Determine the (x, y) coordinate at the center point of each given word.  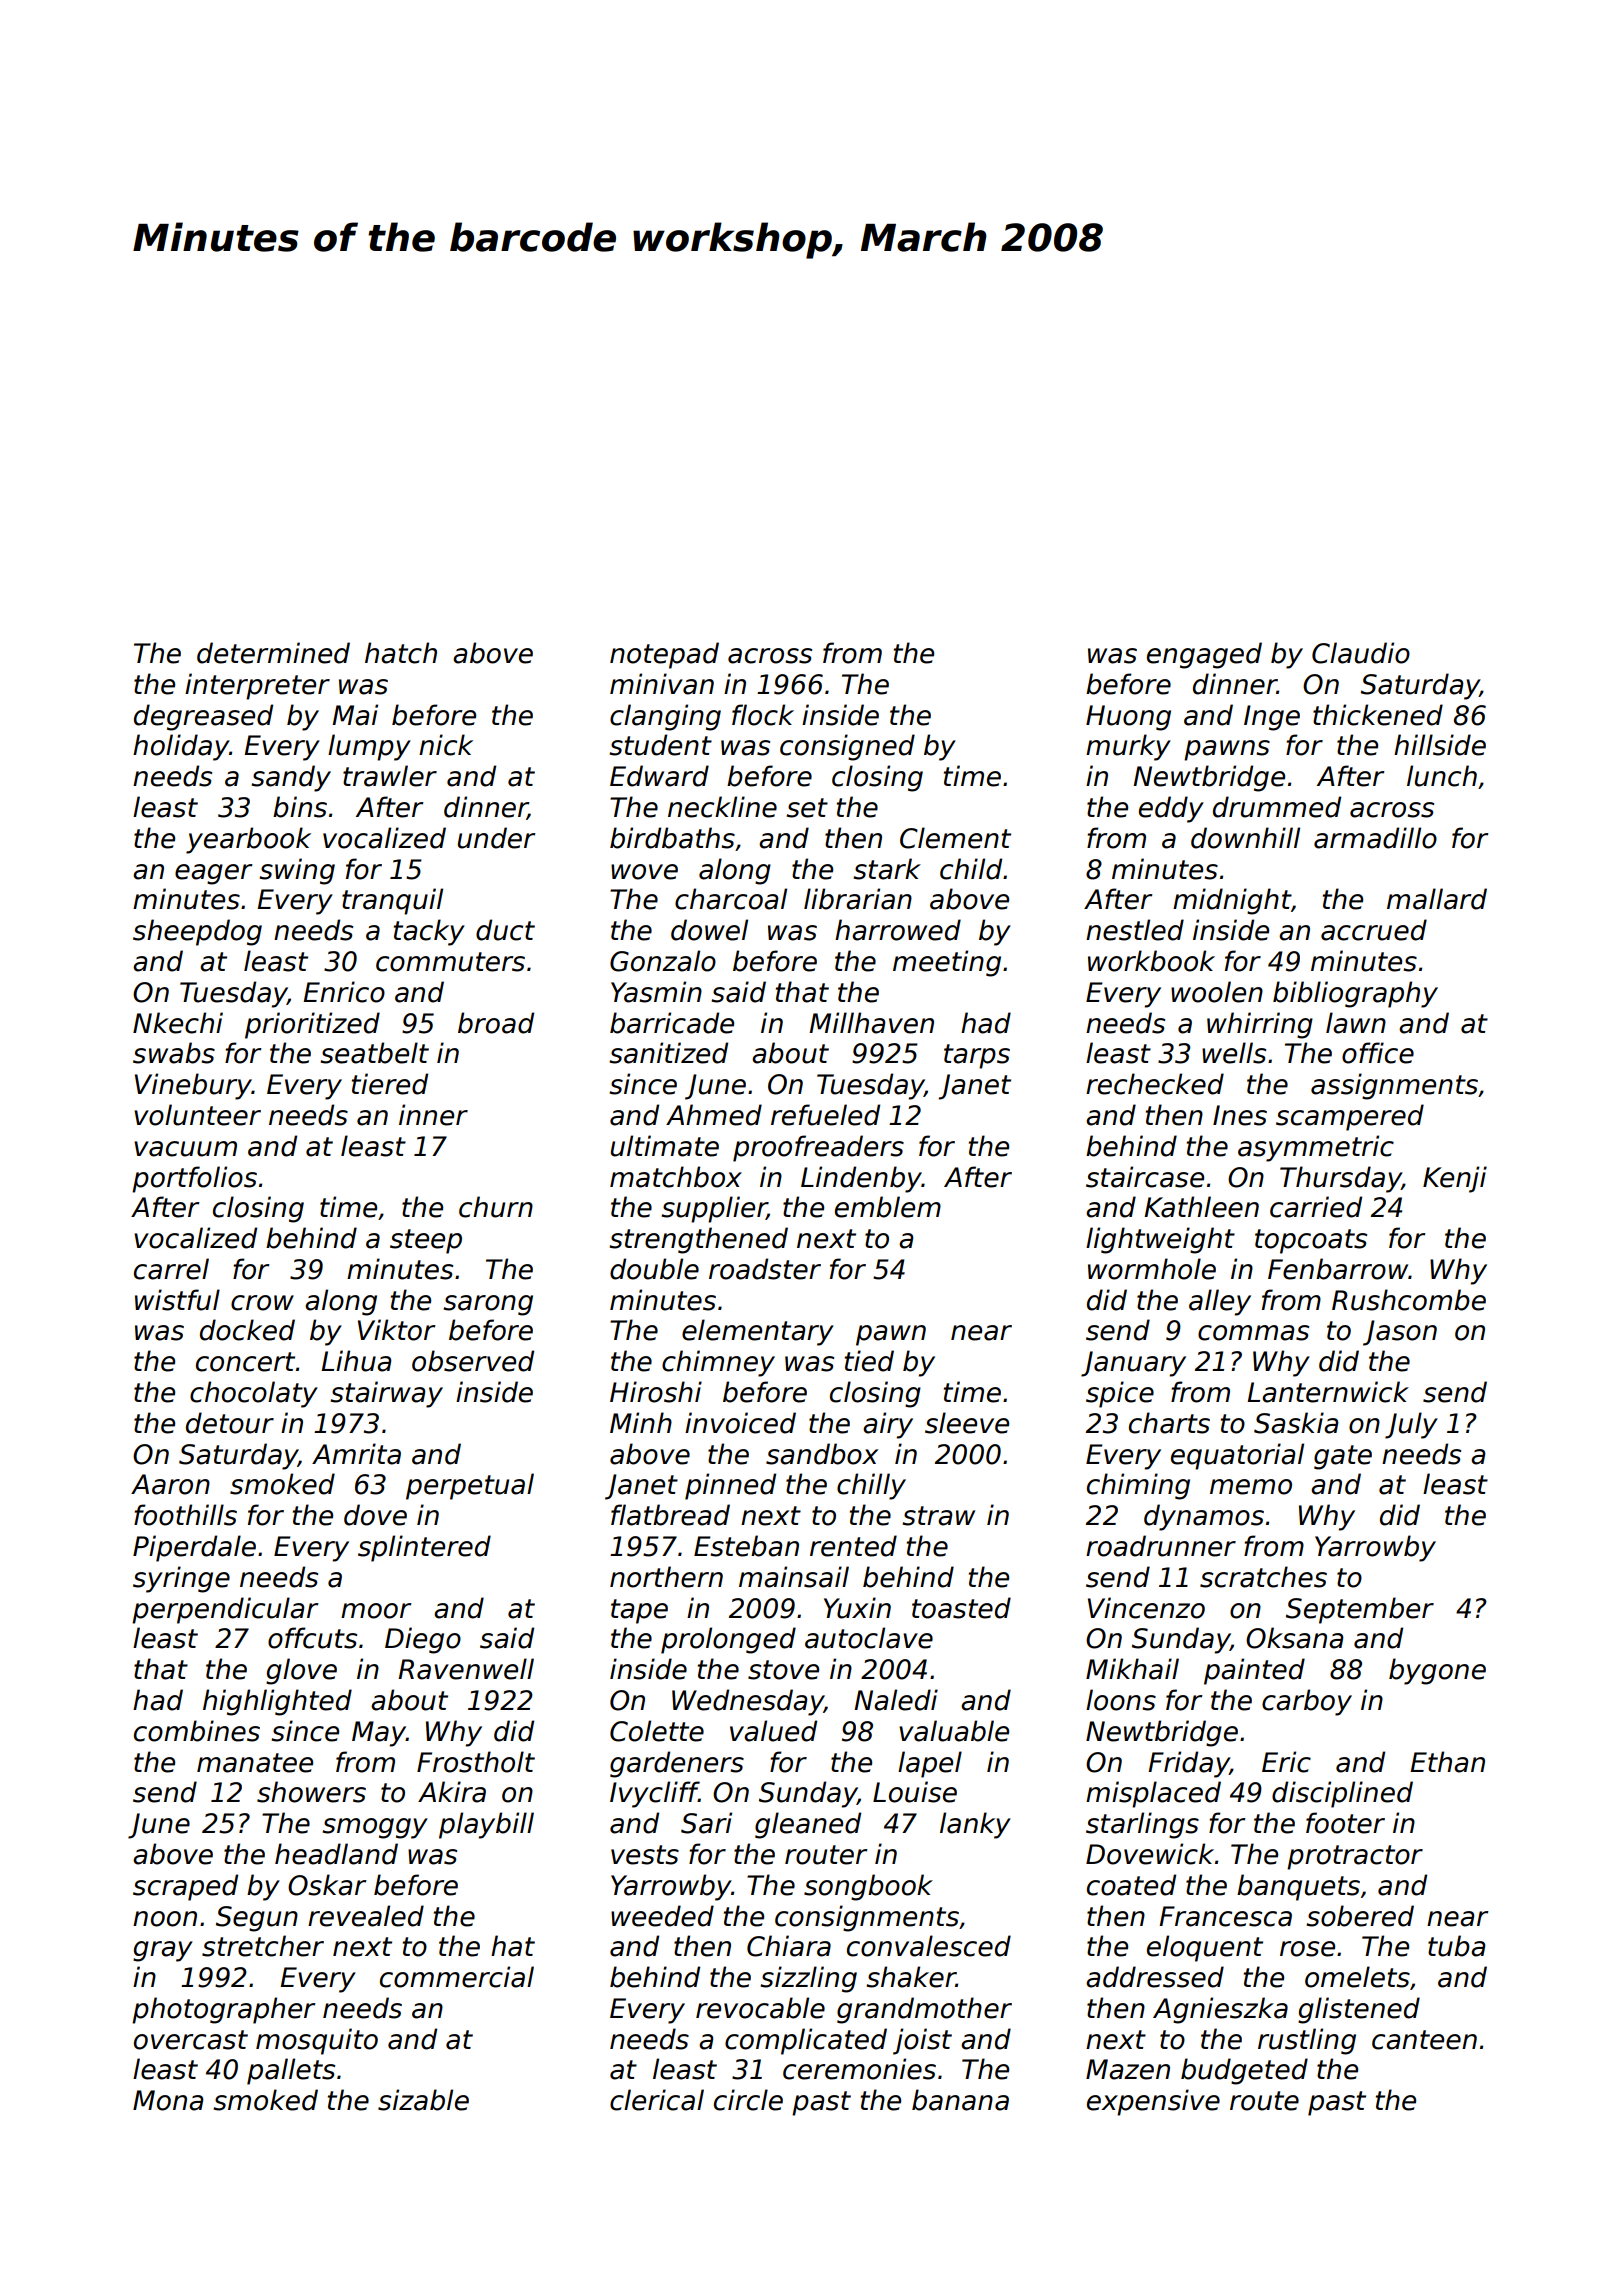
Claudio (1361, 653)
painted (1254, 1671)
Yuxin (857, 1608)
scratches (1263, 1577)
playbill (486, 1825)
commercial (457, 1977)
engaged (1204, 655)
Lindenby (861, 1179)
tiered (390, 1084)
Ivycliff (654, 1794)
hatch (401, 653)
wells (1234, 1053)
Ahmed (714, 1115)
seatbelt (374, 1053)
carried (1316, 1207)
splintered (424, 1548)
